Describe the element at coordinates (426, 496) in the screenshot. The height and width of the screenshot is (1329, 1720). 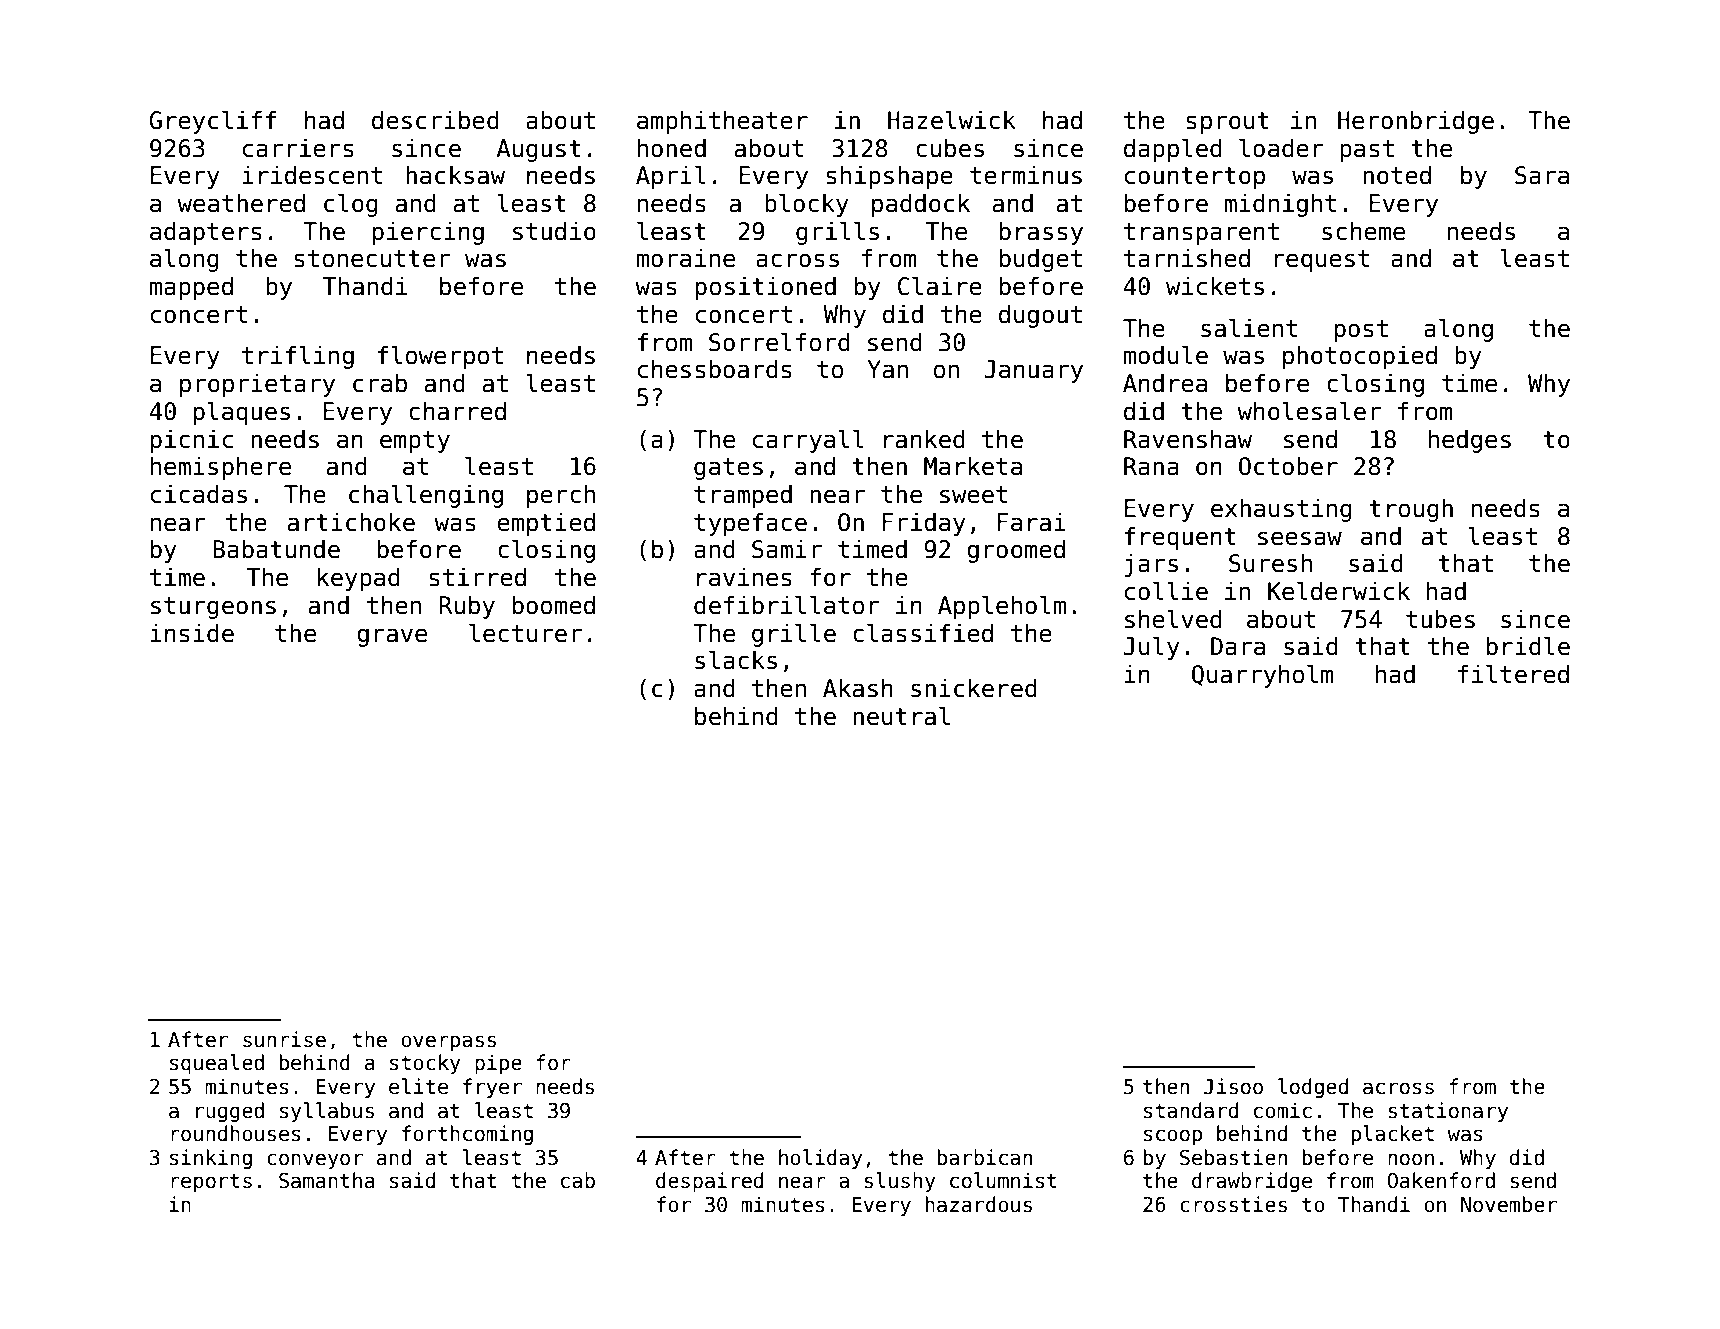
I see `challenging` at that location.
